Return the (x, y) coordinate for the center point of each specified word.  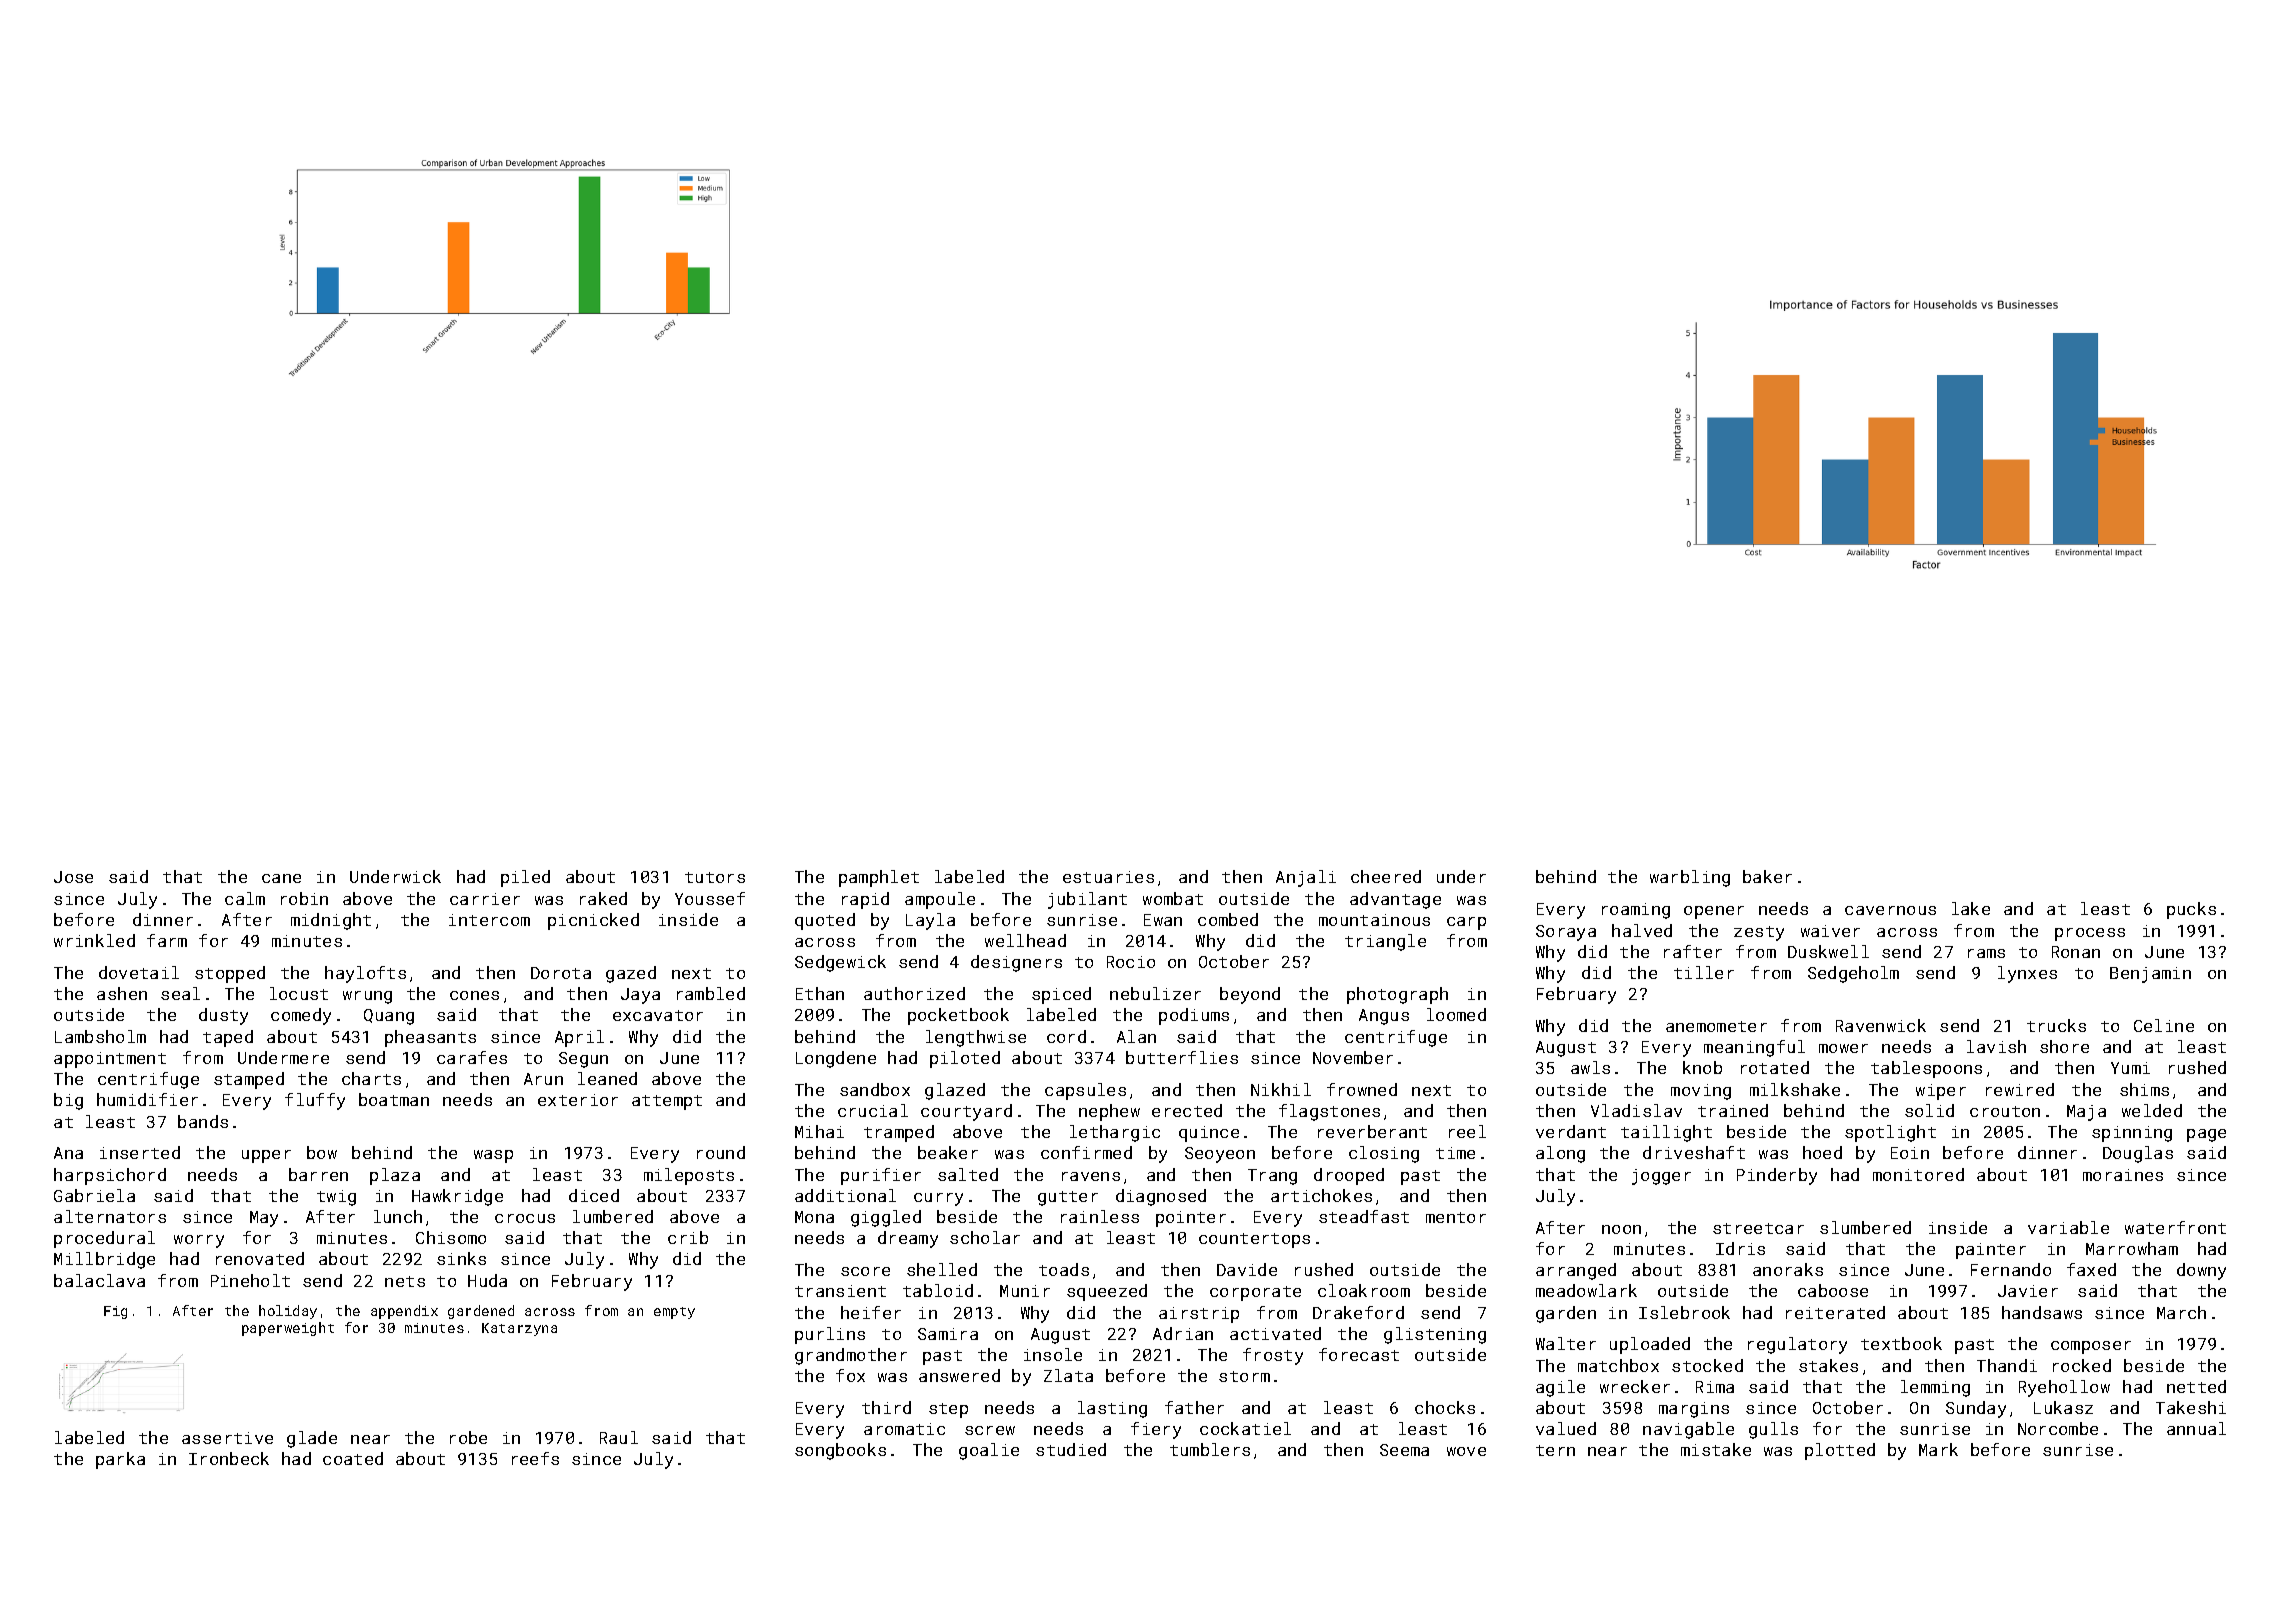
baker (1767, 876)
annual (2196, 1428)
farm (167, 940)
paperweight (288, 1329)
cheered (1386, 876)
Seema (1404, 1450)
